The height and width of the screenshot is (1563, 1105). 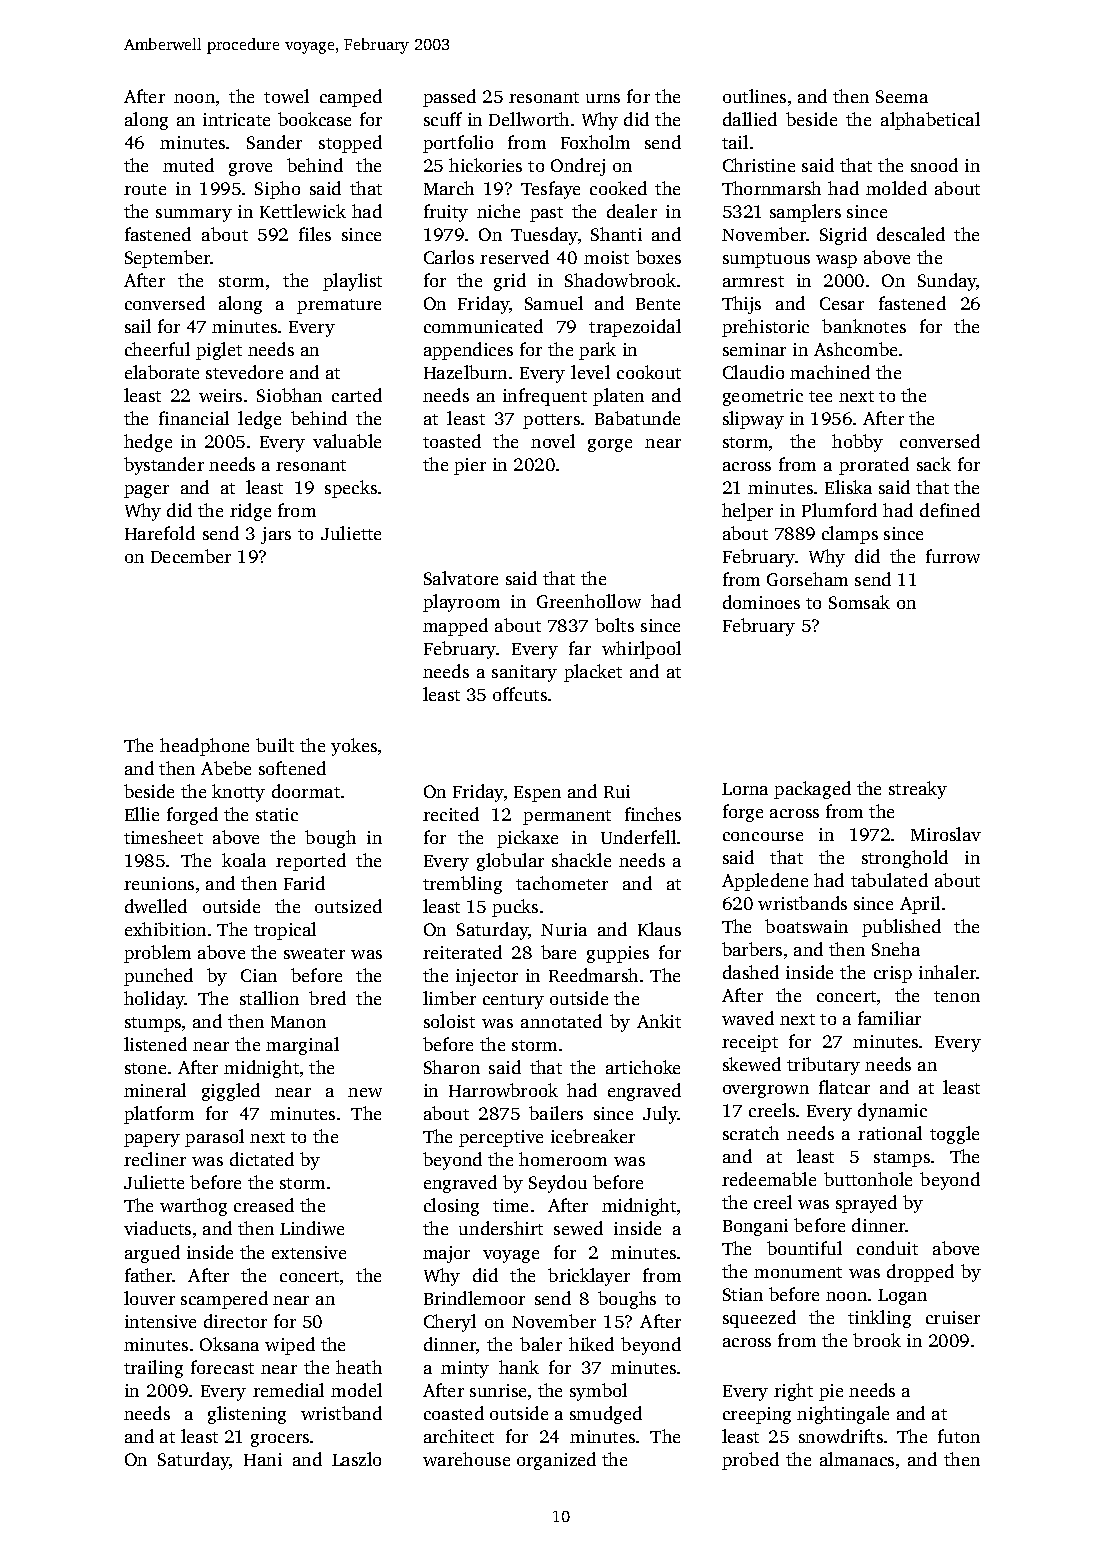 What do you see at coordinates (470, 466) in the screenshot?
I see `pier` at bounding box center [470, 466].
